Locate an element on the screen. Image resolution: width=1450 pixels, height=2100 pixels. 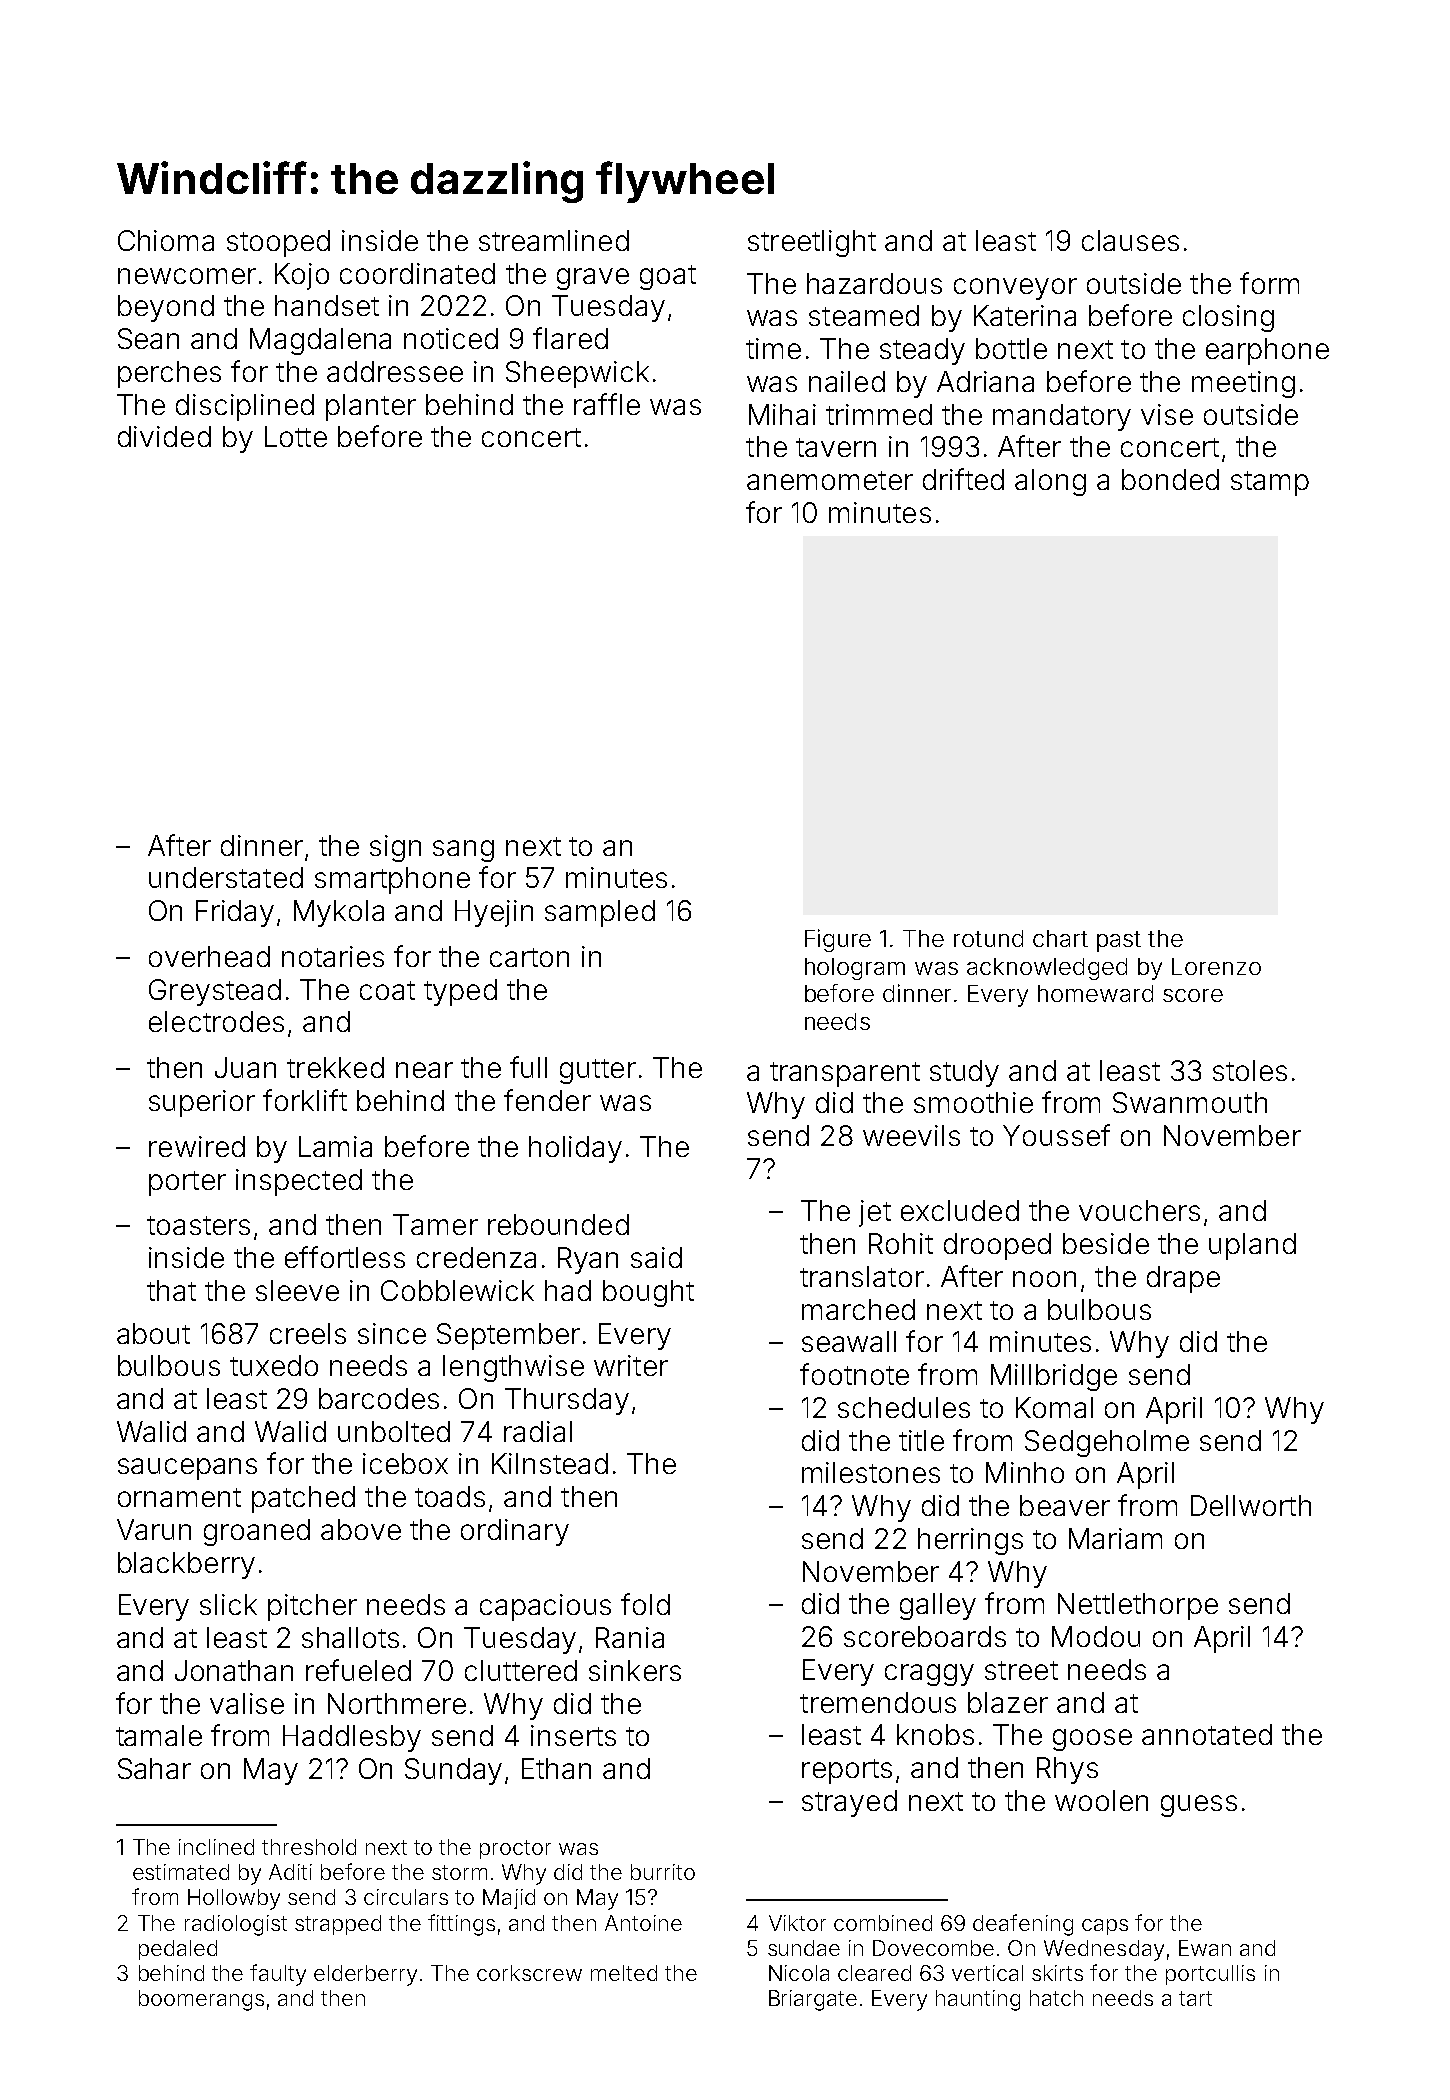
clauses is located at coordinates (1130, 240).
